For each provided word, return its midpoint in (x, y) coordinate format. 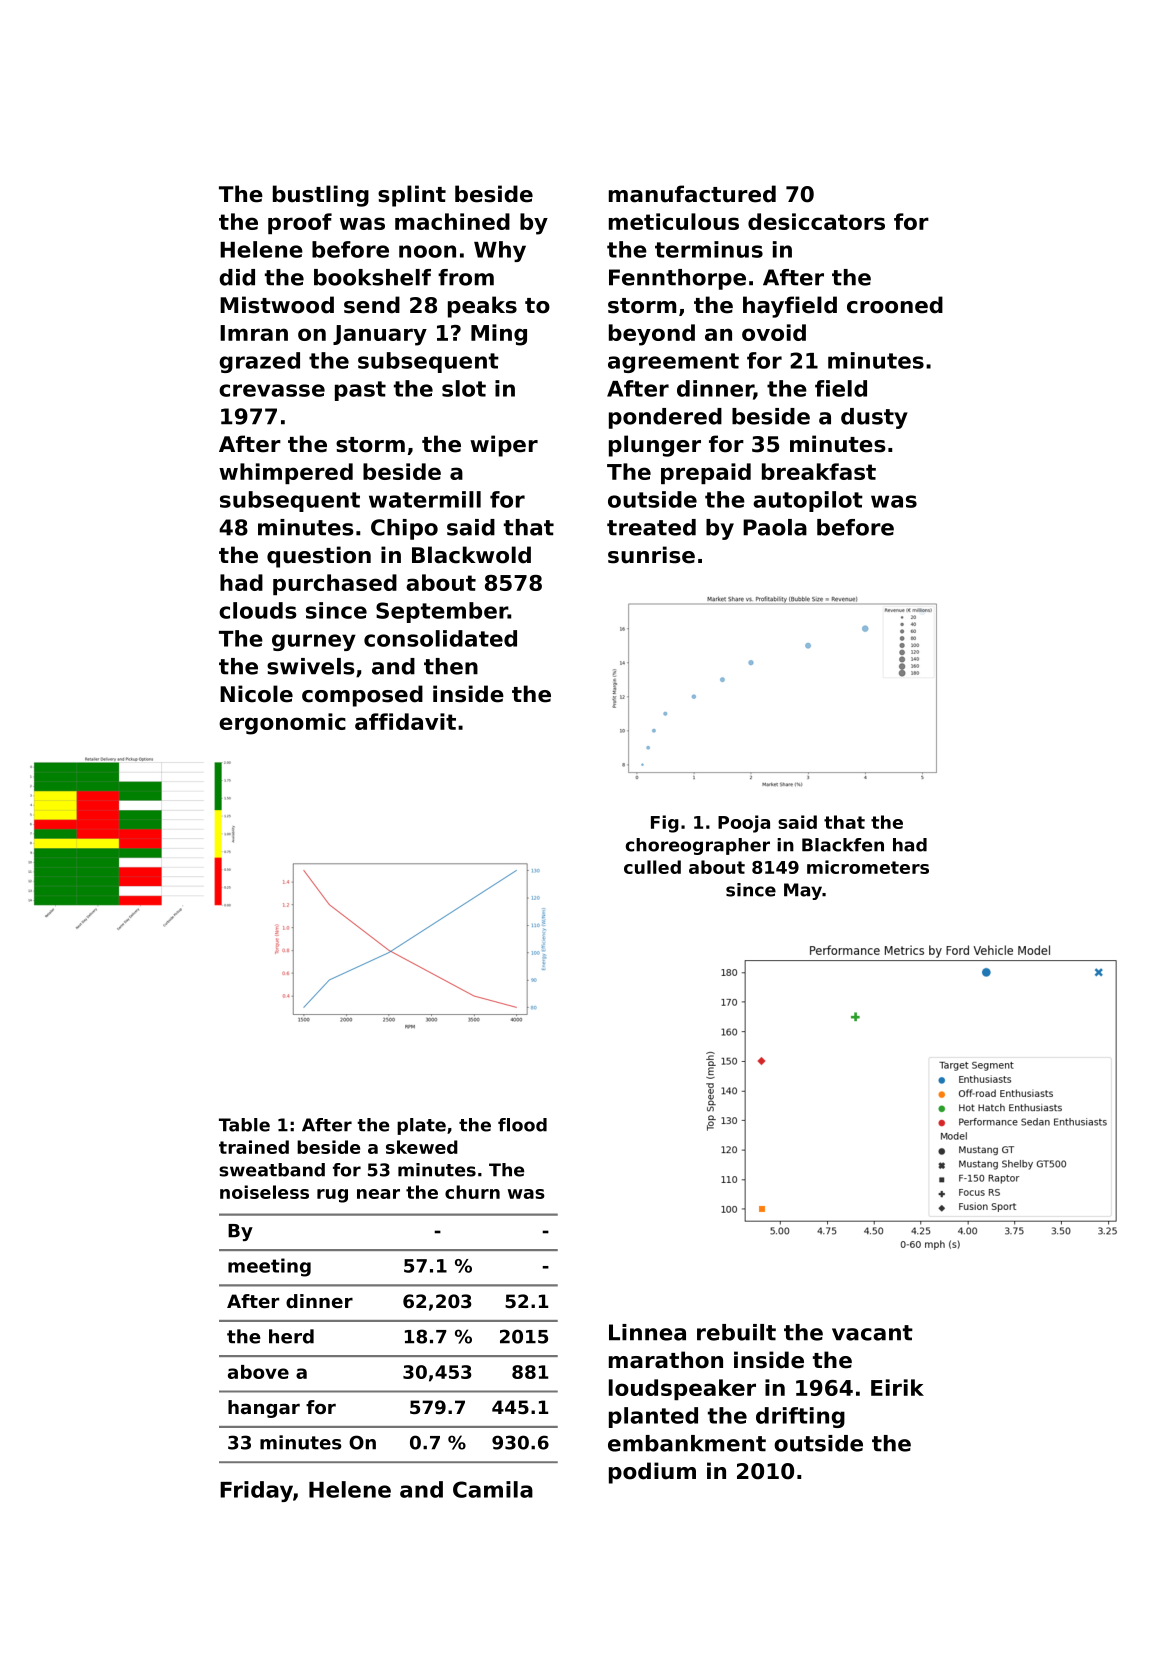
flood (522, 1125)
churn (472, 1192)
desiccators (816, 221)
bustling (321, 196)
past (360, 391)
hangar (264, 1409)
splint (412, 196)
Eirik (897, 1387)
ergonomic (282, 724)
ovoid (774, 332)
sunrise (651, 555)
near (378, 1194)
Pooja (744, 824)
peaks (482, 307)
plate (421, 1126)
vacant (872, 1333)
